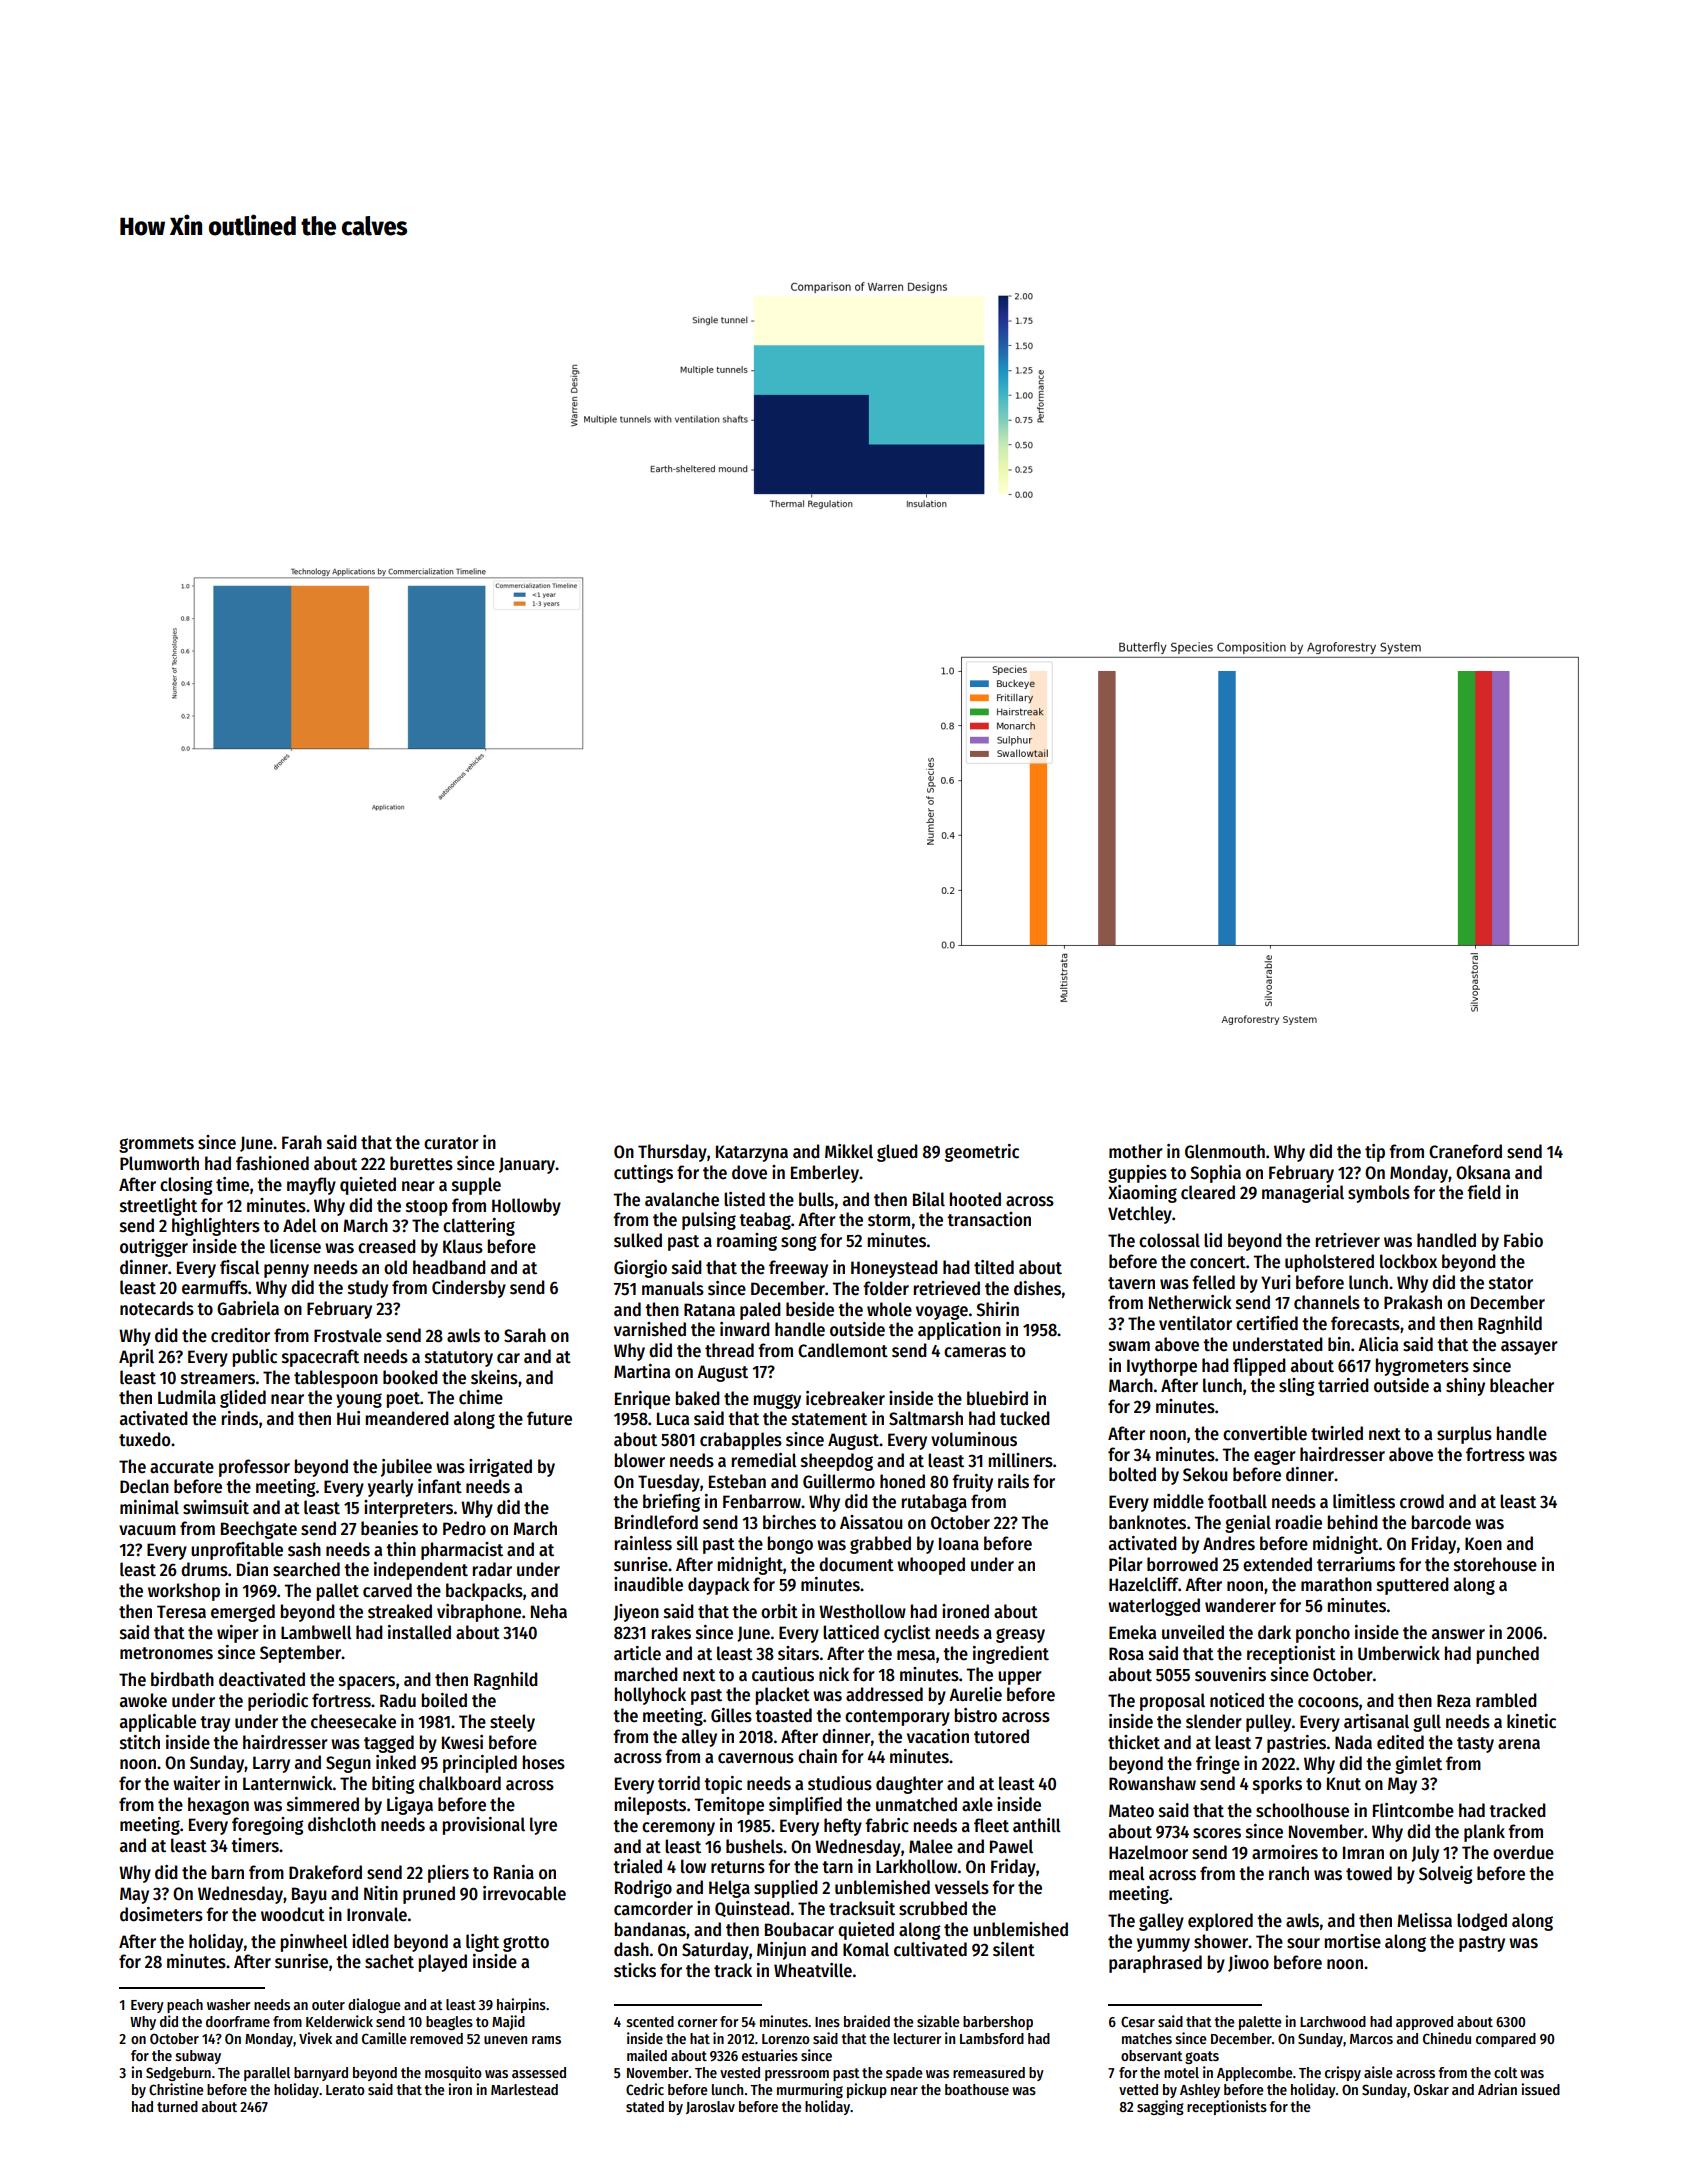 The height and width of the page is (2178, 1683). I want to click on Jaroslav, so click(710, 2107).
